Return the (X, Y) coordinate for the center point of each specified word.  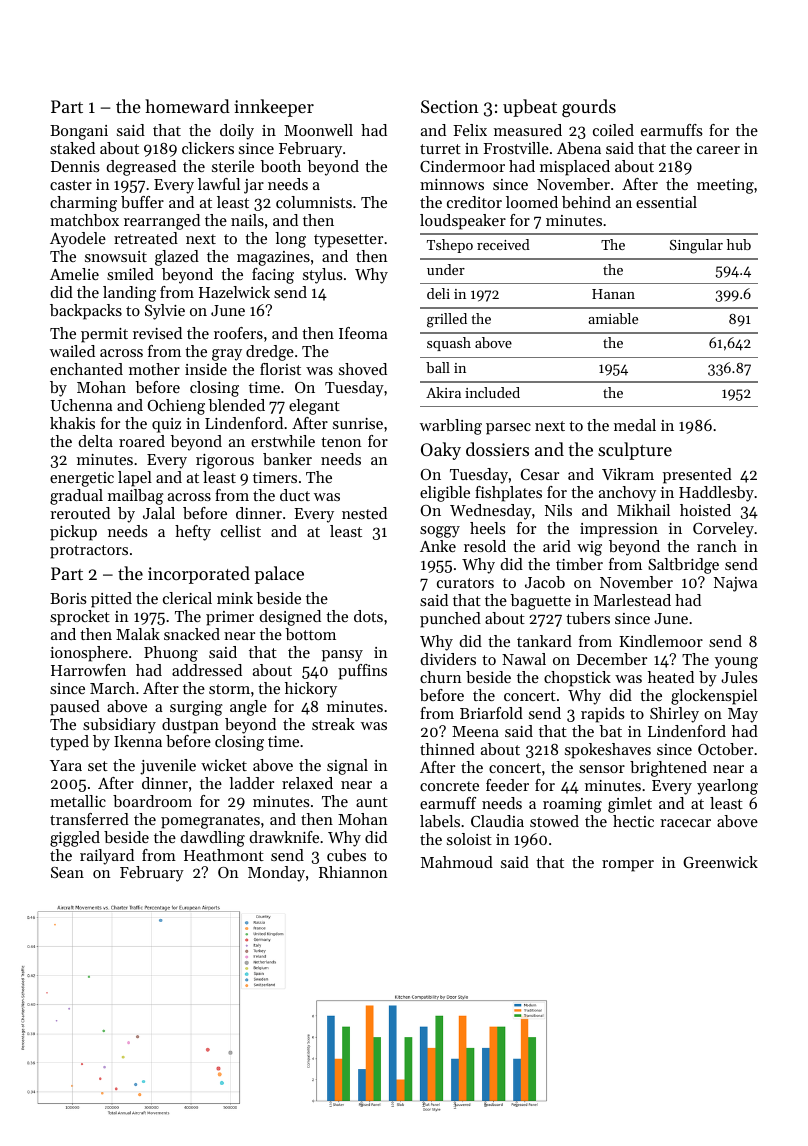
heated (671, 677)
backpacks (86, 312)
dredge (270, 353)
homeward (187, 106)
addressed (207, 670)
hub (739, 244)
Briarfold (491, 713)
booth (280, 166)
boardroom (152, 801)
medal (635, 425)
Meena (475, 731)
